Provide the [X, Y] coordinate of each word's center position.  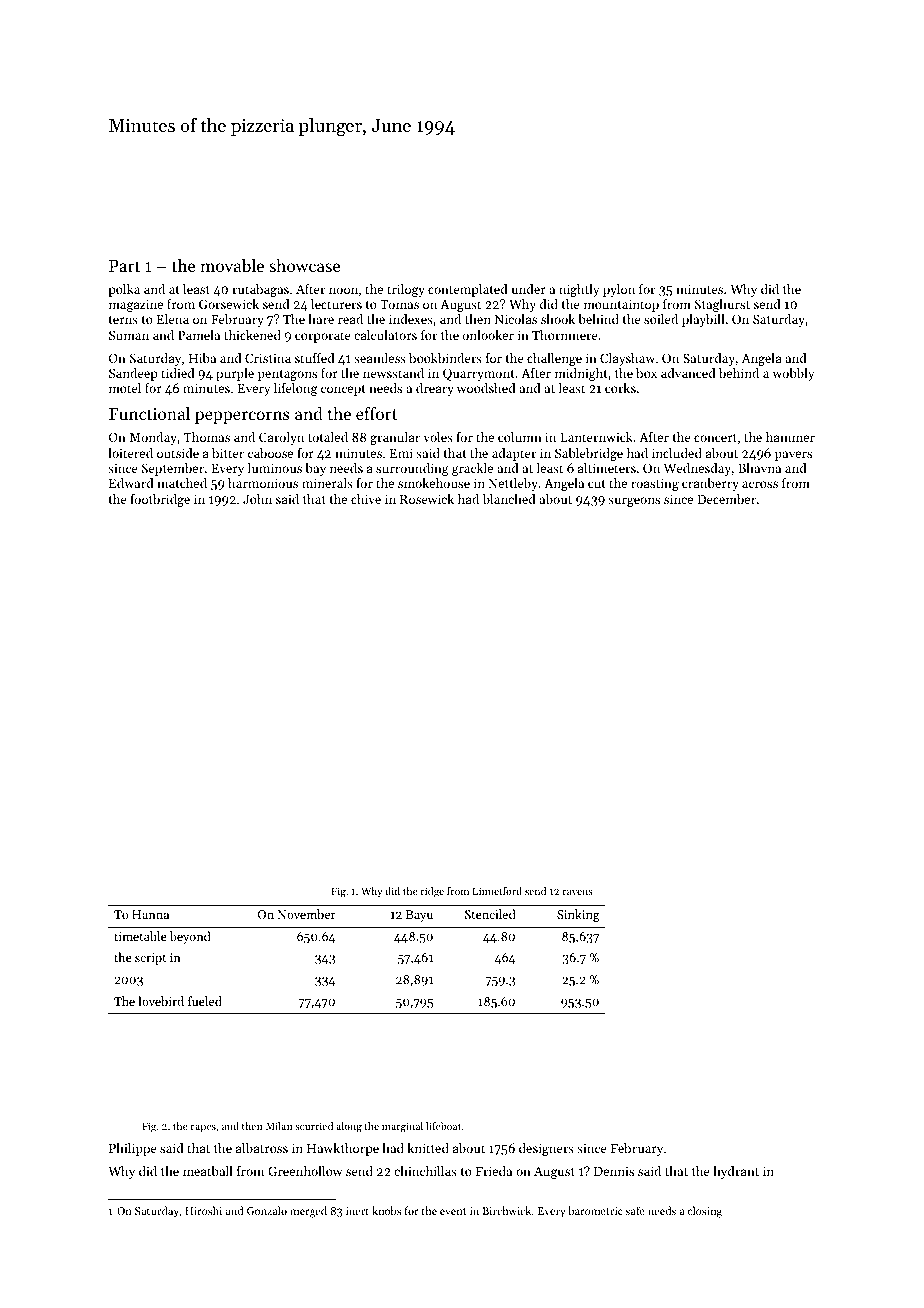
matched [182, 483]
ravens [578, 892]
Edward [131, 483]
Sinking [578, 915]
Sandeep [133, 374]
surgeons [634, 502]
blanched [509, 499]
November [307, 914]
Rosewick [427, 499]
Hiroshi [203, 1210]
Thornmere [565, 335]
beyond [190, 937]
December [726, 499]
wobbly [793, 374]
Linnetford [497, 891]
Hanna [150, 914]
